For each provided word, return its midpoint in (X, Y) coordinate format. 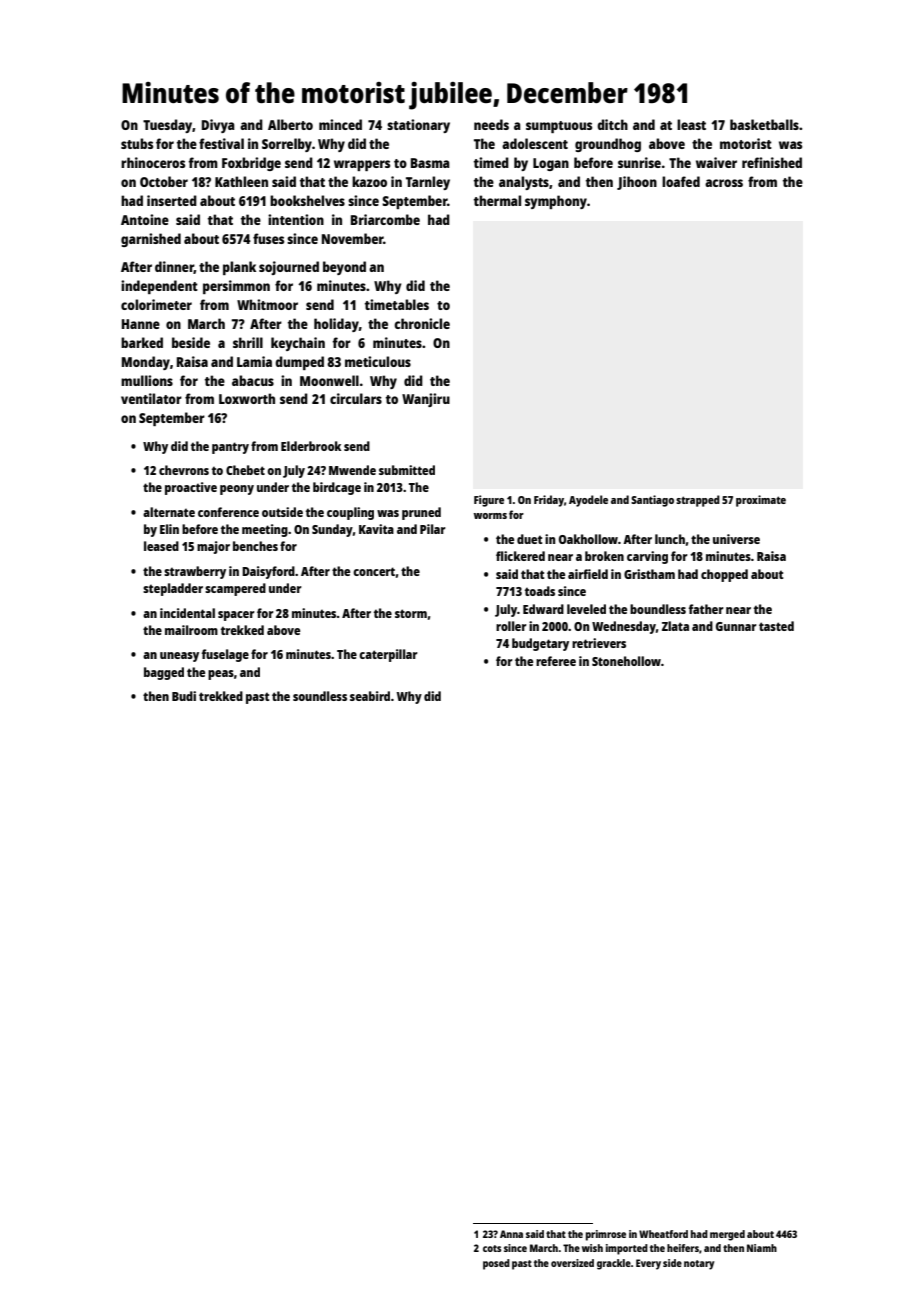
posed (496, 1264)
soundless (320, 696)
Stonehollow (626, 661)
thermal (497, 200)
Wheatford (663, 1234)
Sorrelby (287, 145)
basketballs (764, 124)
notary (699, 1265)
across (724, 183)
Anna (511, 1234)
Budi (184, 696)
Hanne (141, 324)
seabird (370, 696)
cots (492, 1248)
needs (491, 124)
